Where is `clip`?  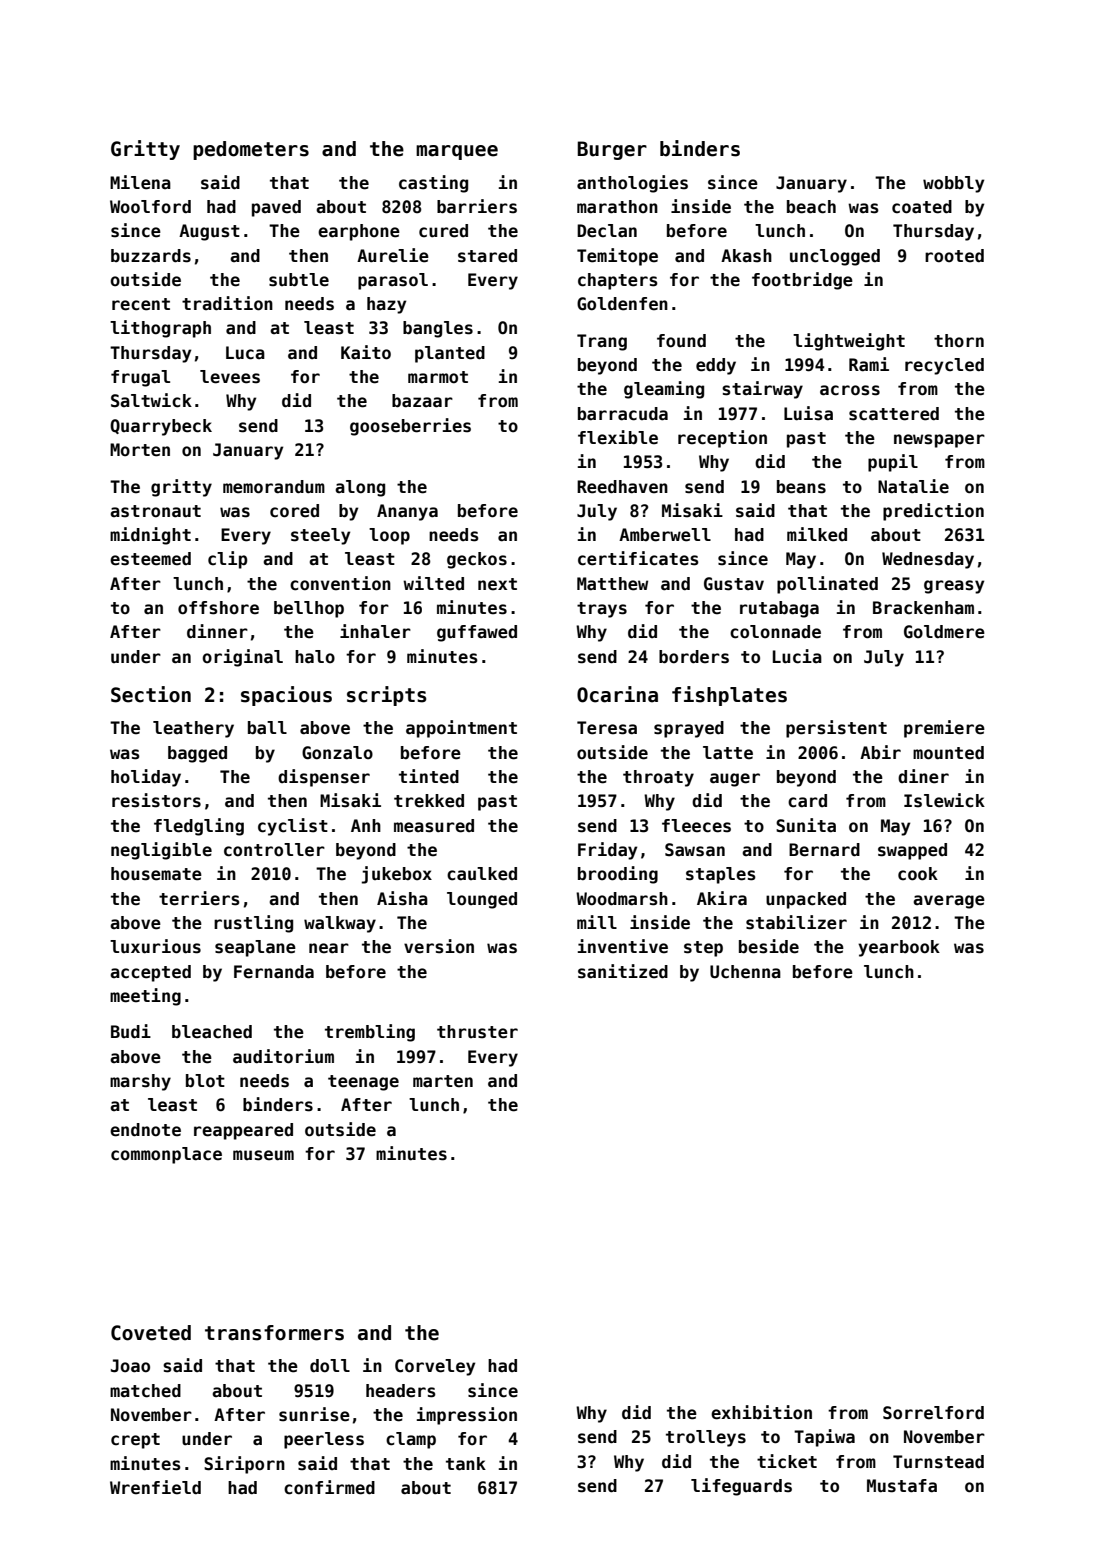
clip is located at coordinates (228, 560).
